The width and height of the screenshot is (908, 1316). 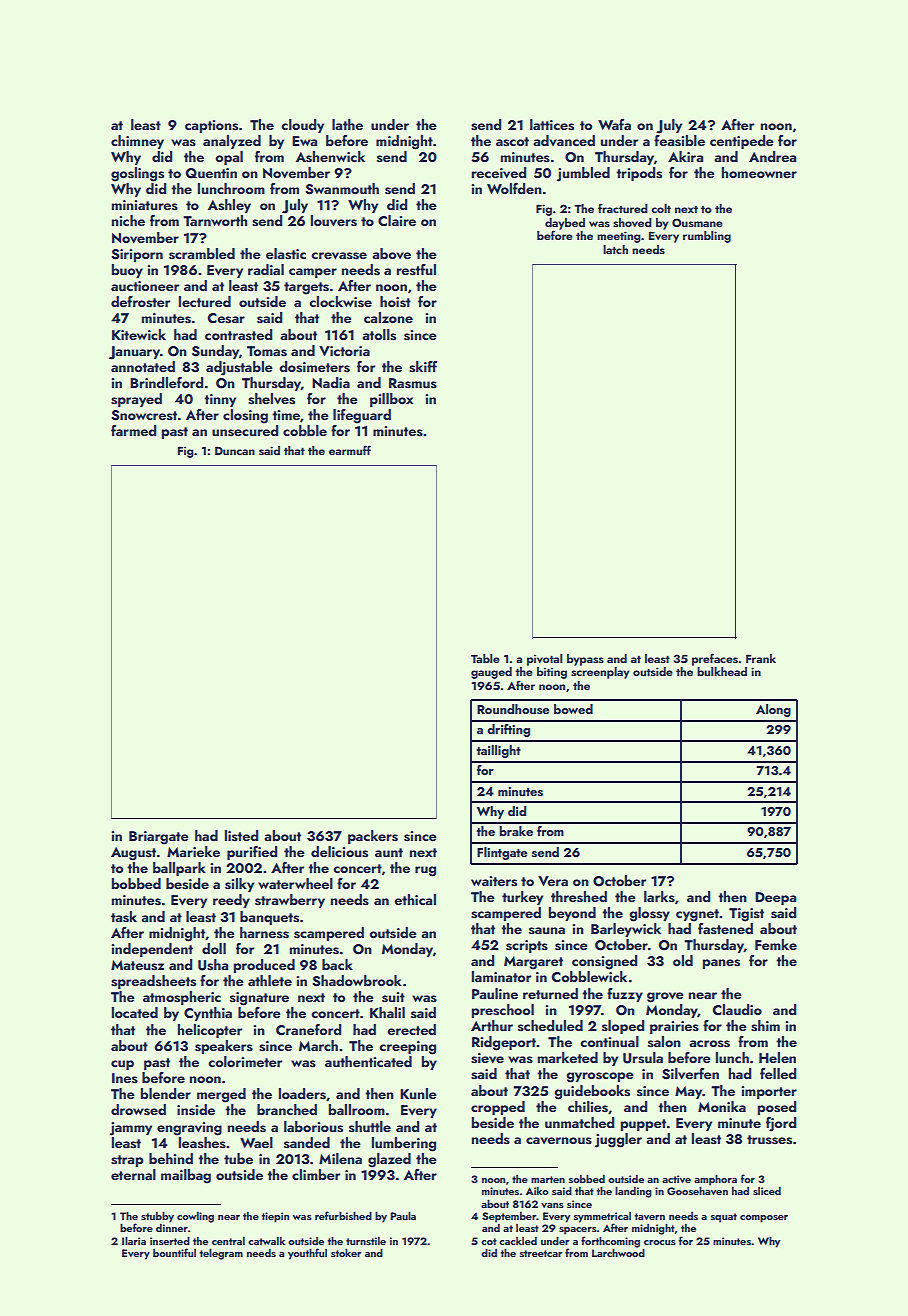 I want to click on larks, so click(x=659, y=897).
